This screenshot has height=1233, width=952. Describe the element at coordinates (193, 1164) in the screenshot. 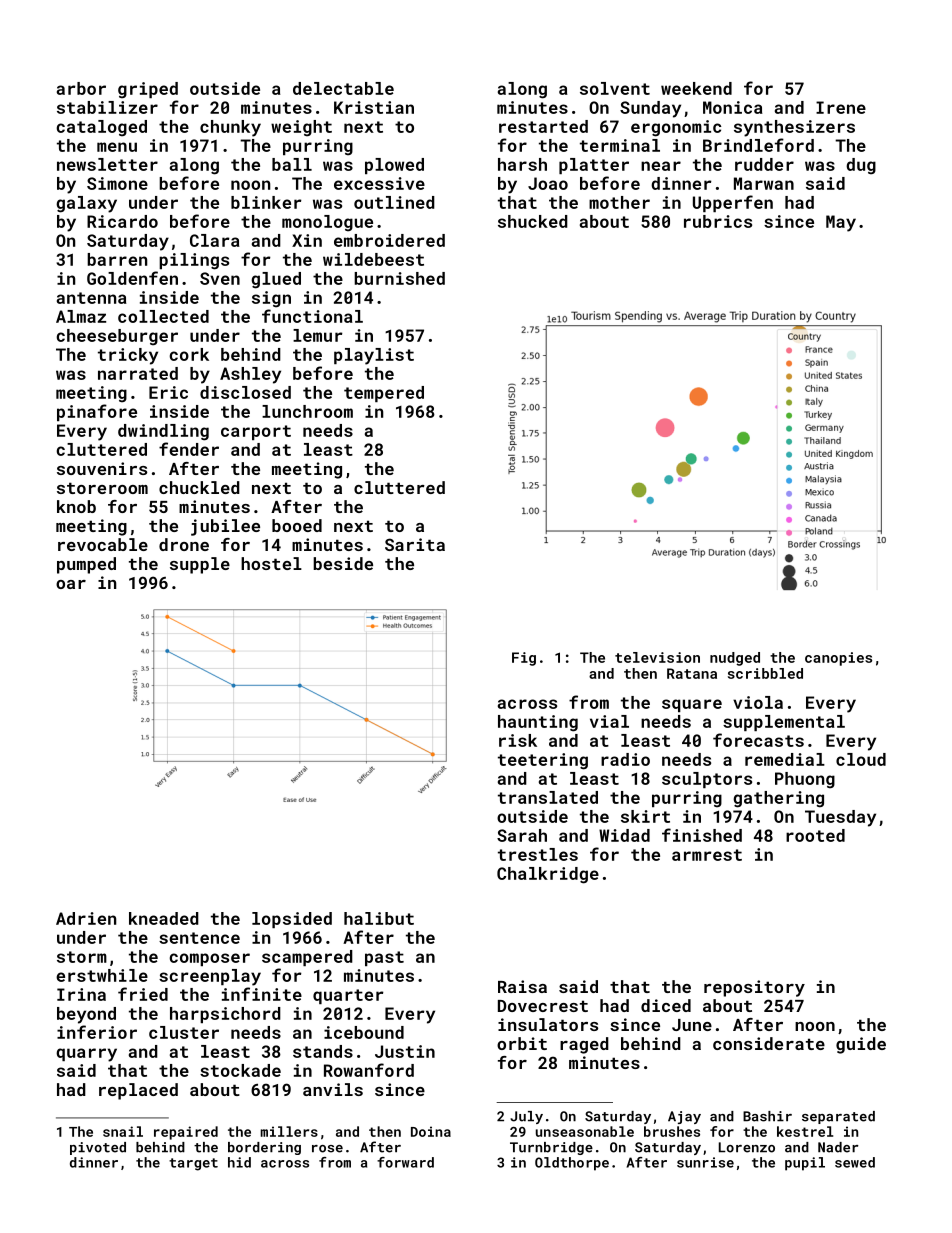

I see `target` at that location.
